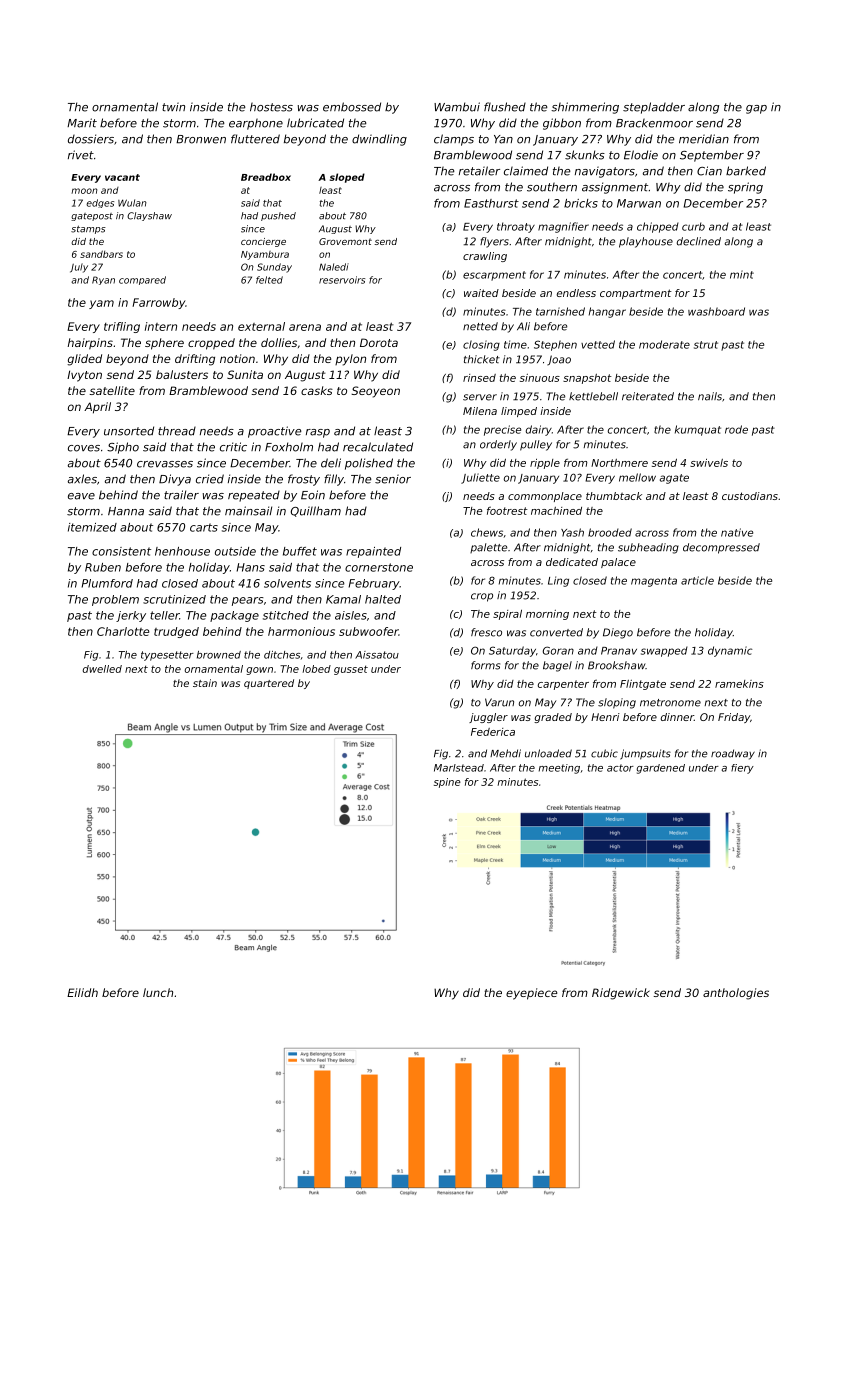 The height and width of the page is (1400, 849). Describe the element at coordinates (82, 992) in the page. I see `Eilidh` at that location.
